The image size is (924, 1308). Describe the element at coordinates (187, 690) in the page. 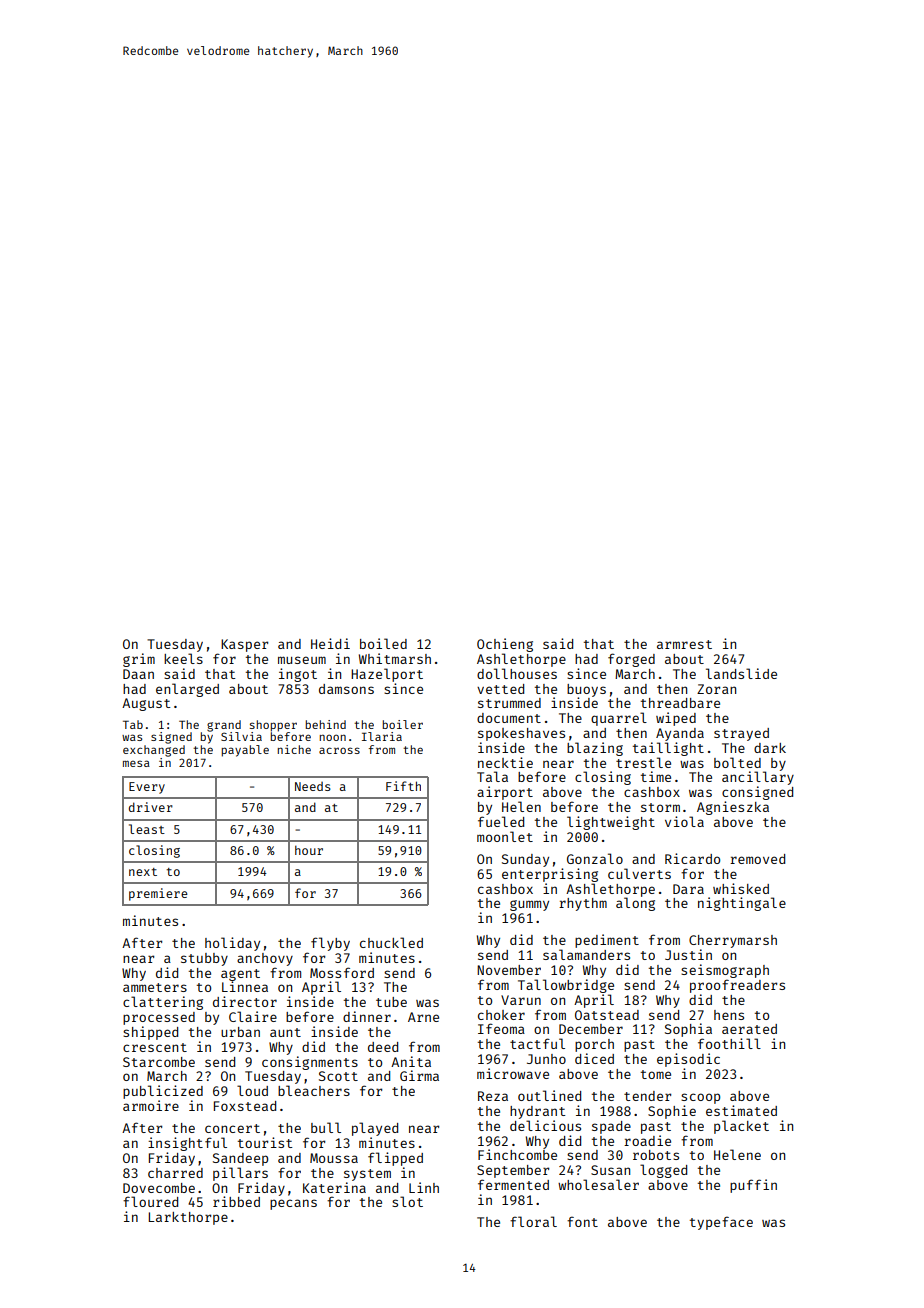

I see `enlarged` at that location.
